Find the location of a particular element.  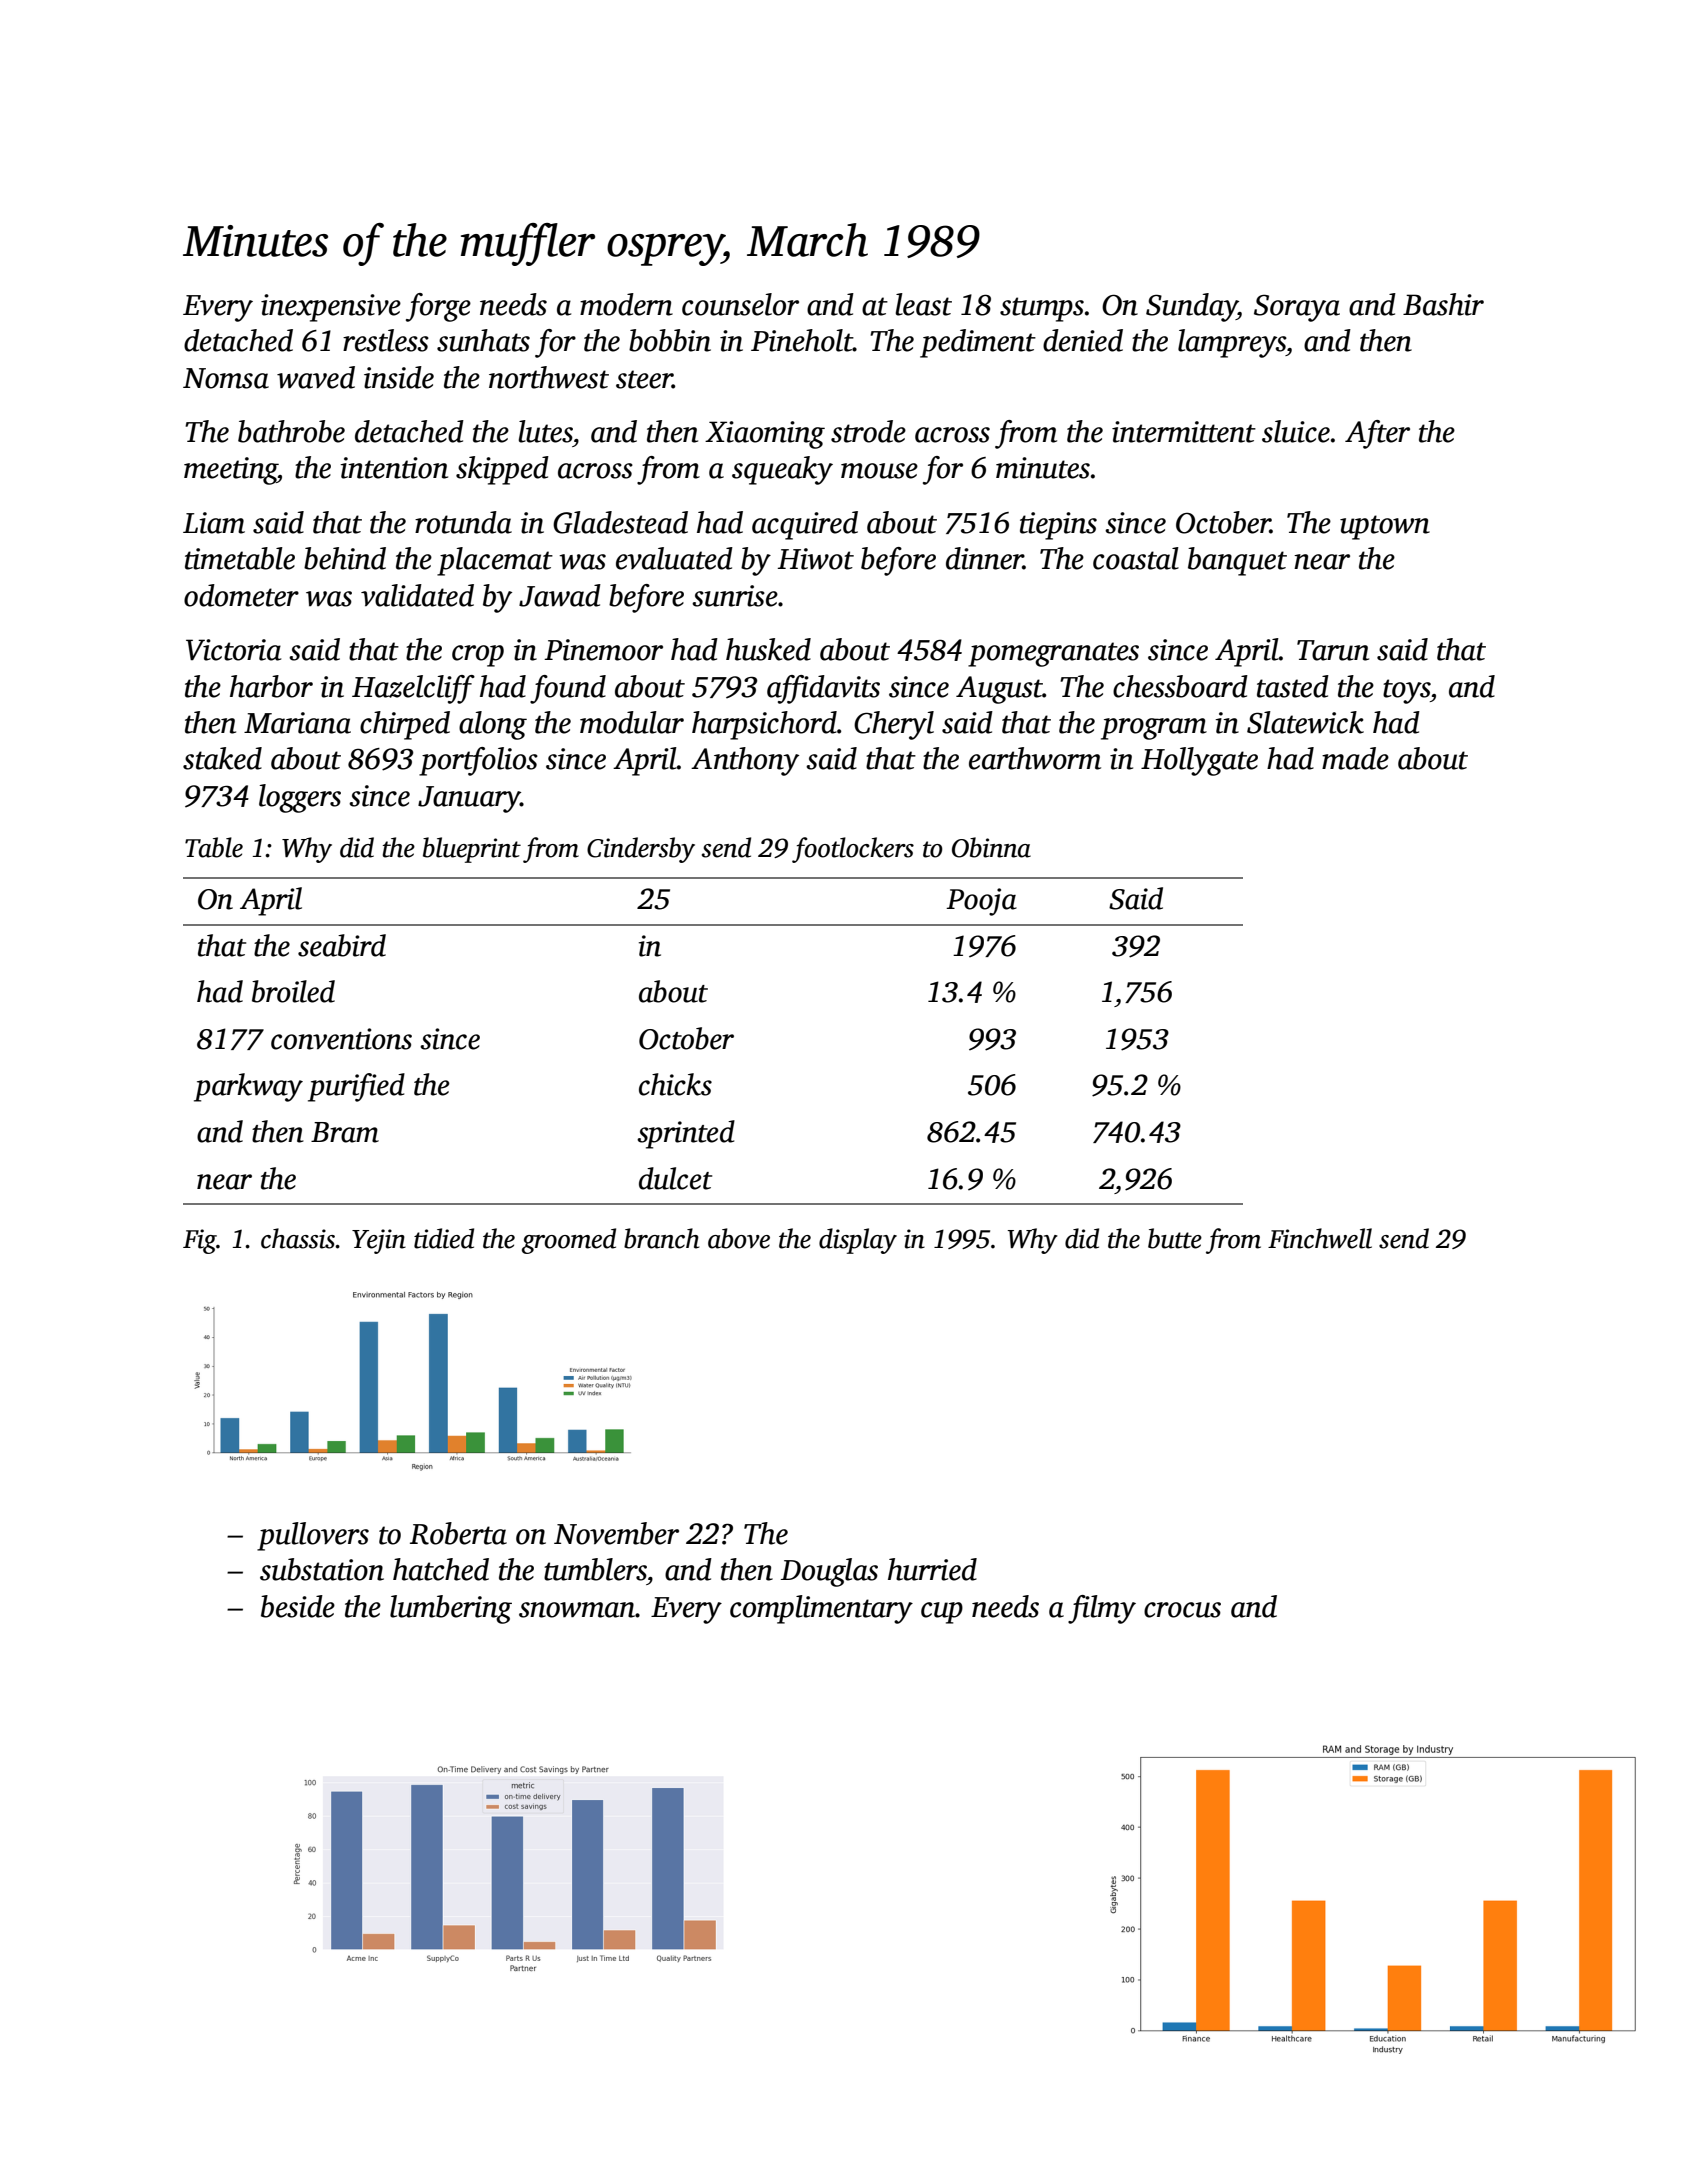

butte is located at coordinates (1175, 1238).
